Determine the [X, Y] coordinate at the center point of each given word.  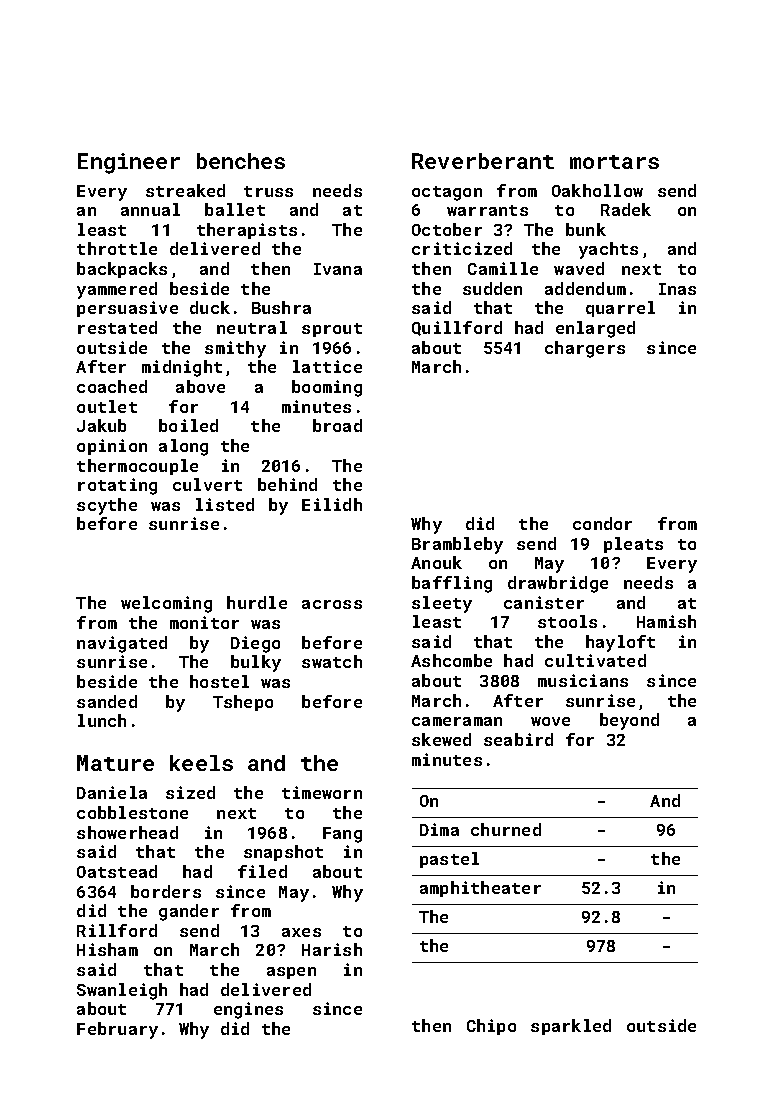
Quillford [457, 328]
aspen [291, 973]
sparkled [571, 1027]
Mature [115, 763]
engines [248, 1010]
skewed [441, 739]
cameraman [457, 721]
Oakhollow [597, 190]
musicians [583, 680]
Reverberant [483, 161]
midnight [182, 368]
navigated [122, 644]
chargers [585, 349]
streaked [185, 190]
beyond [629, 721]
